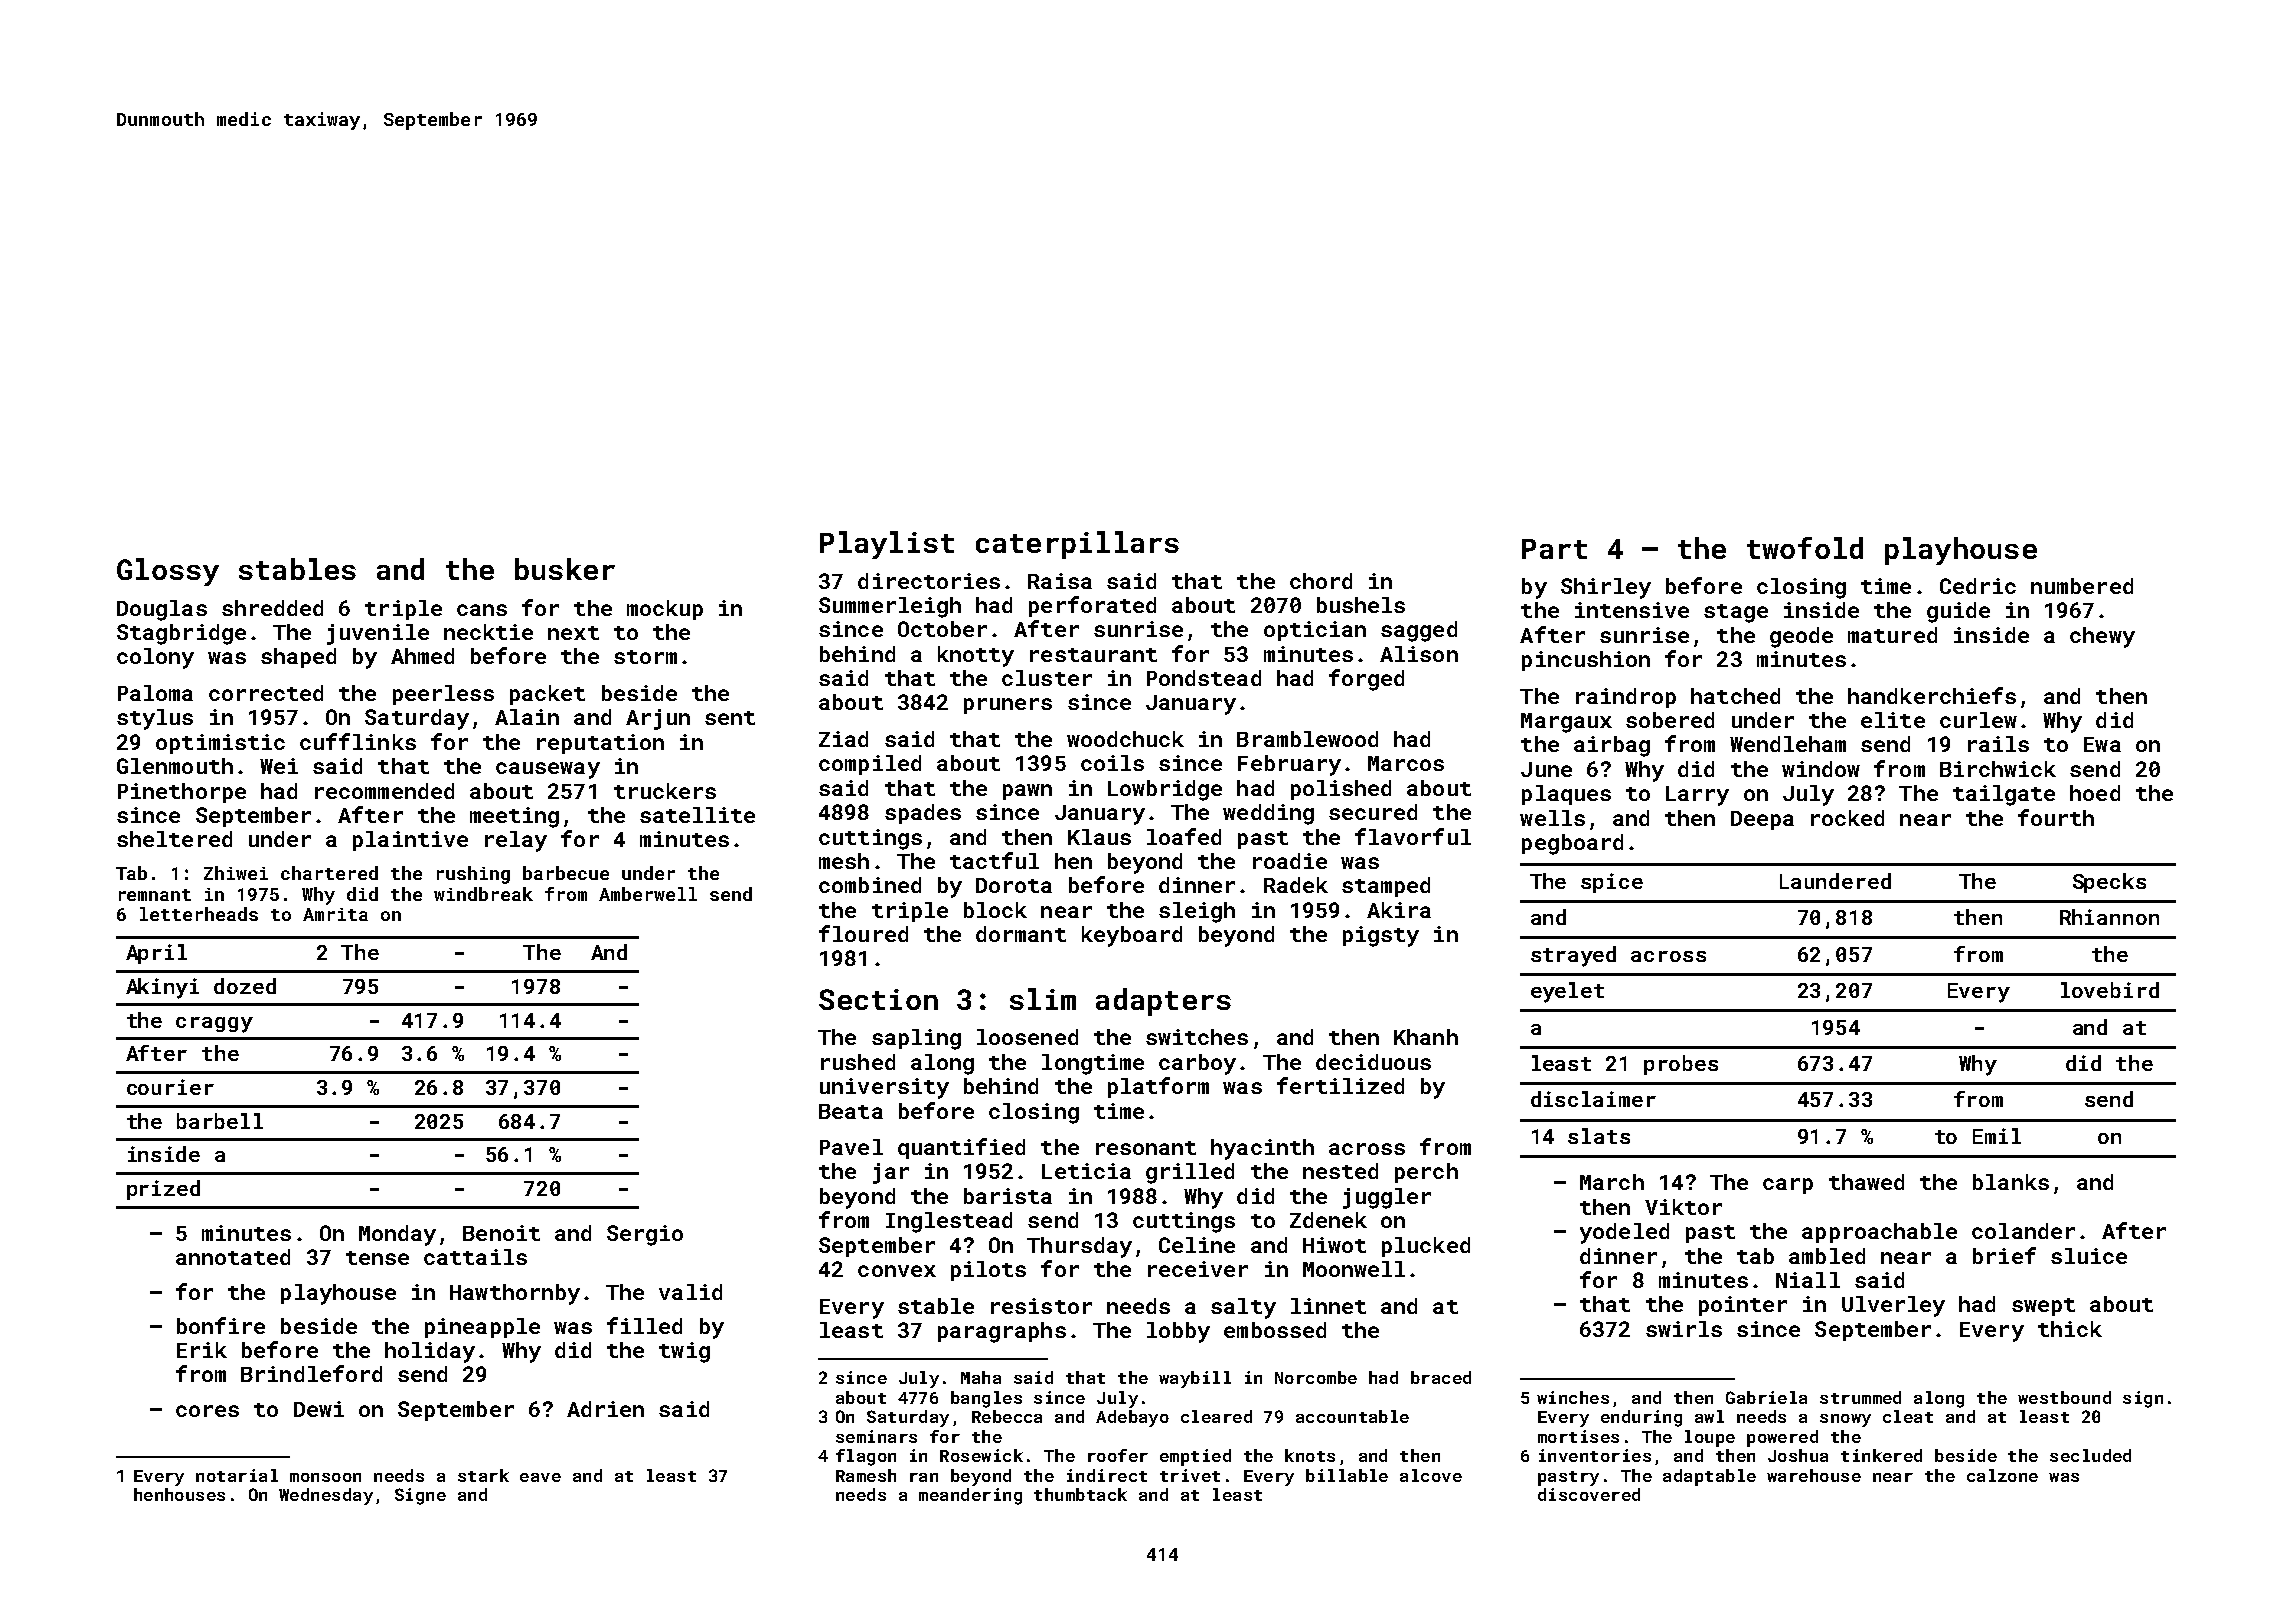 This image has height=1620, width=2292. Describe the element at coordinates (482, 610) in the image. I see `cans` at that location.
